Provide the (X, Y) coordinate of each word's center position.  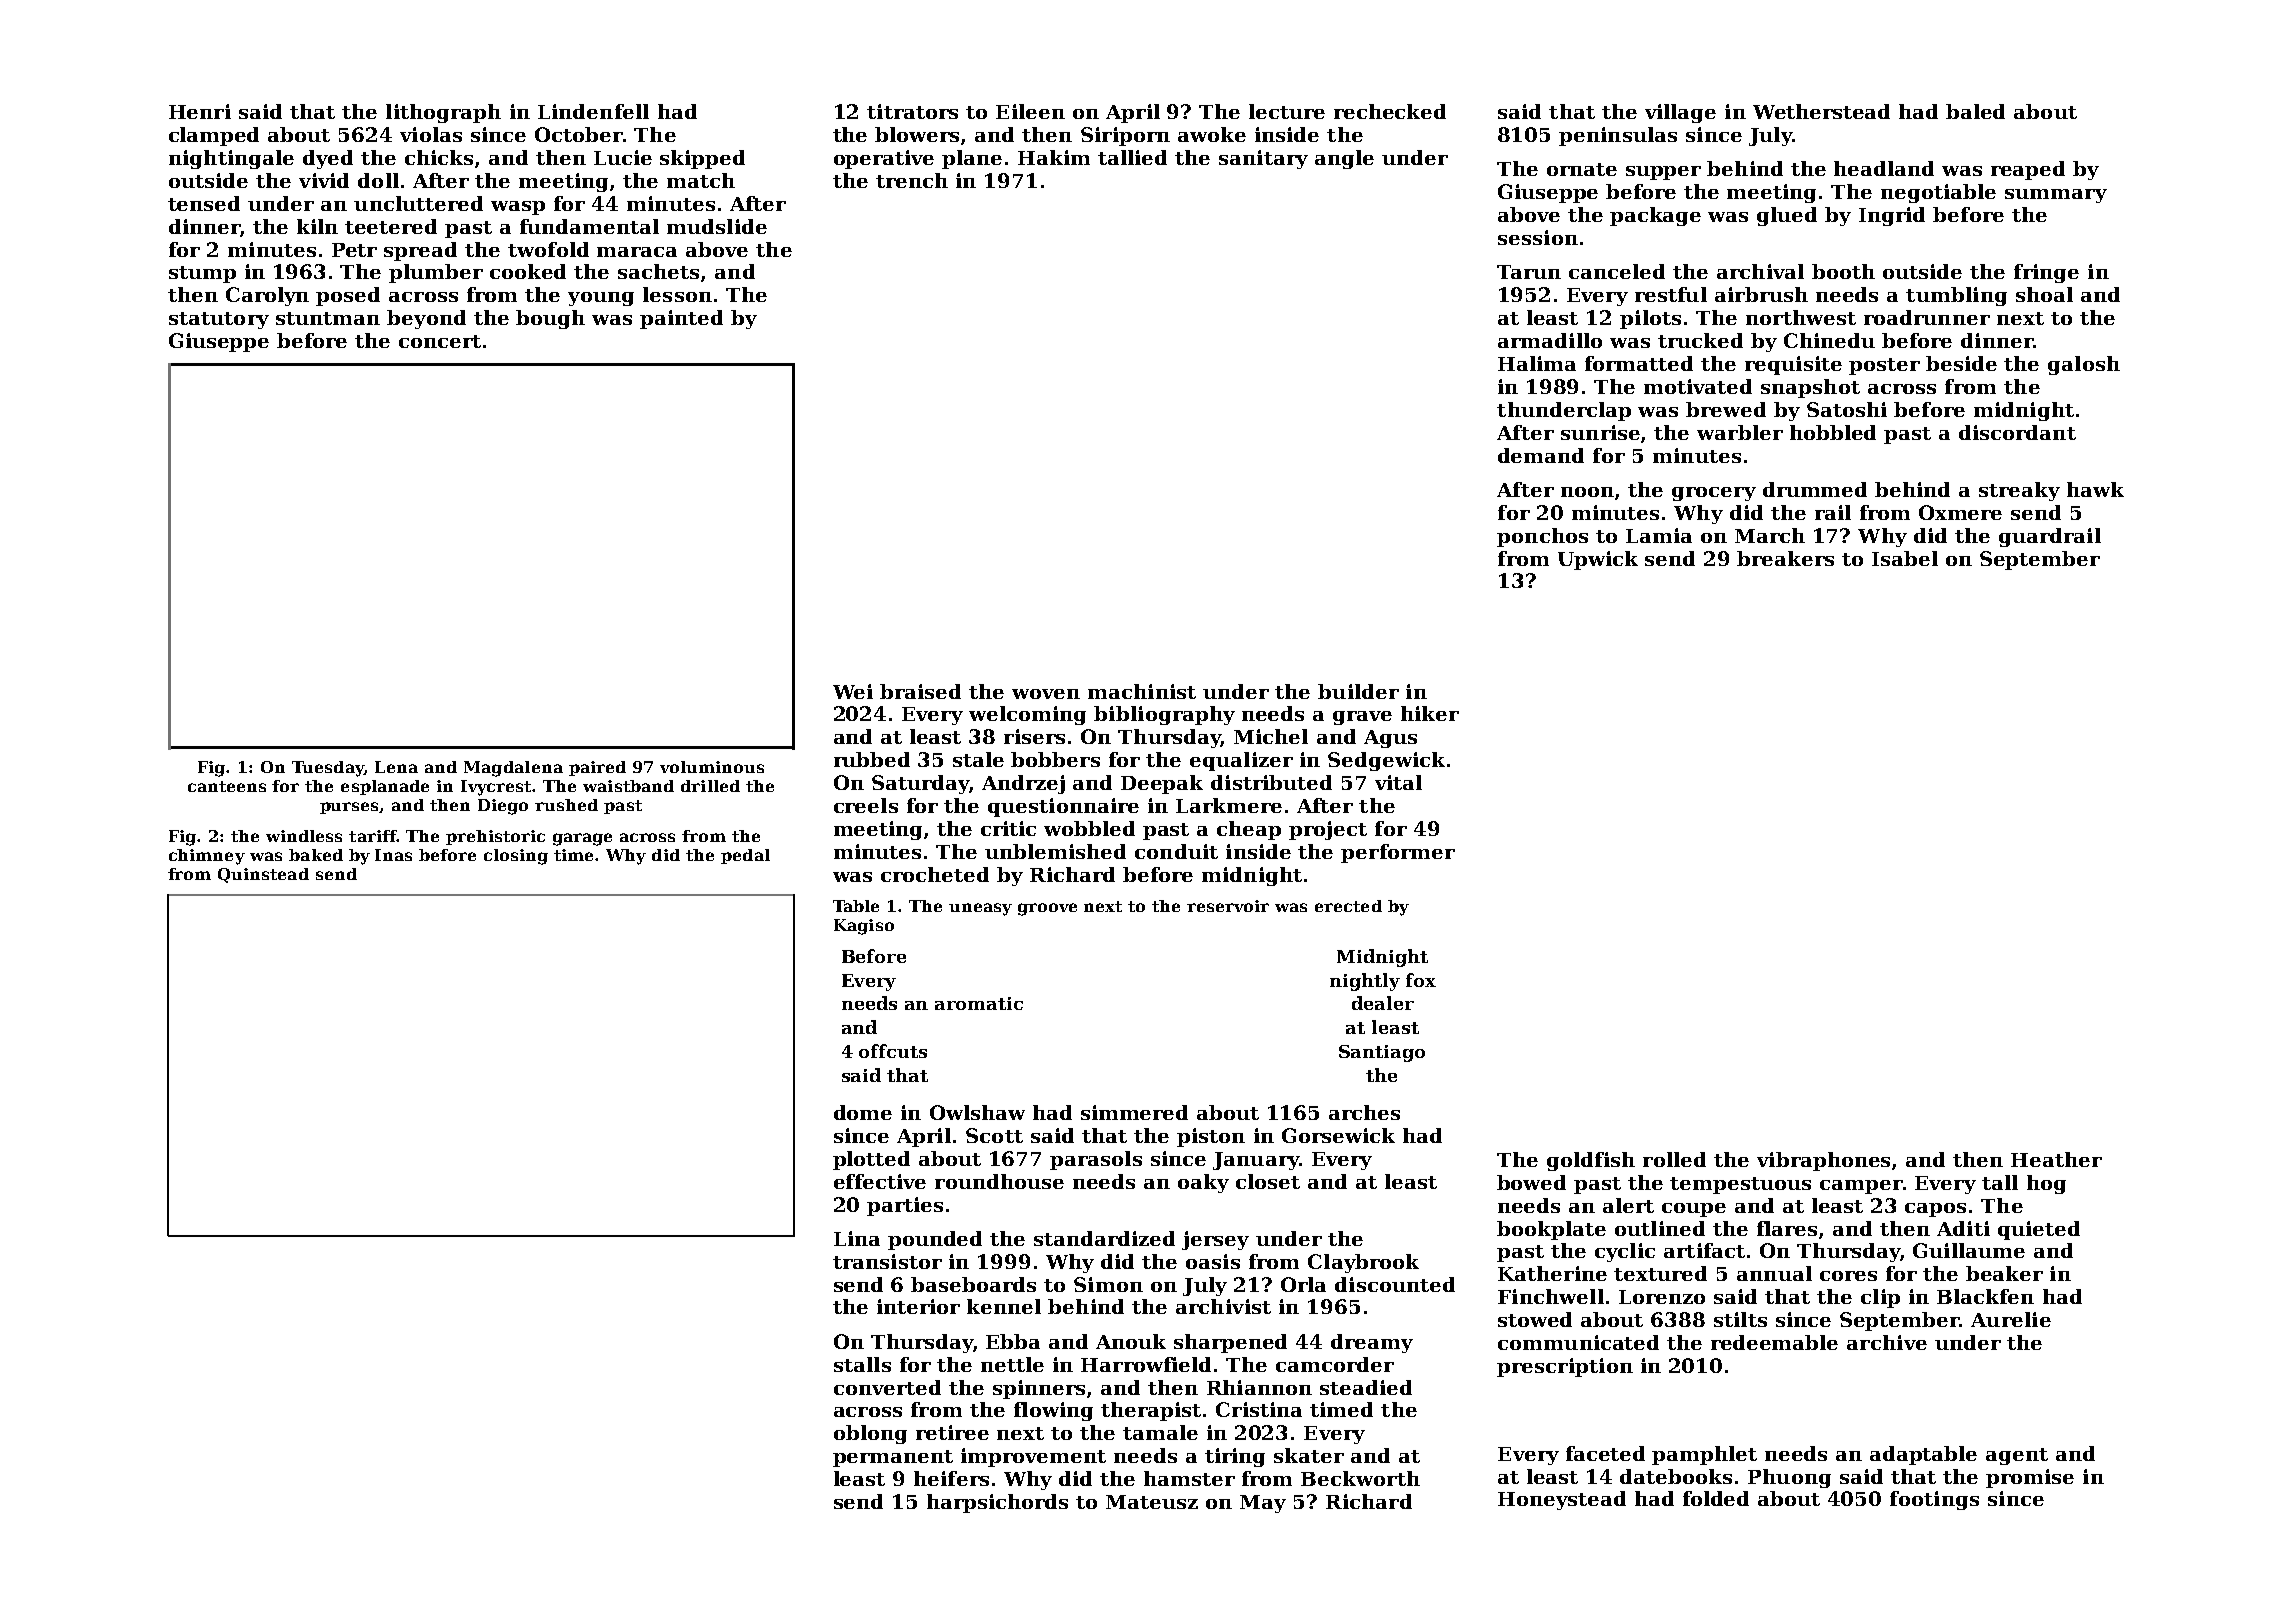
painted (681, 319)
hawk (2095, 489)
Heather (2056, 1159)
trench (912, 180)
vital (1398, 782)
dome (863, 1112)
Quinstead (263, 875)
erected (1348, 906)
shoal (2044, 294)
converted (887, 1387)
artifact (1704, 1250)
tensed (204, 203)
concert (440, 341)
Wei (853, 691)
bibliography (1164, 715)
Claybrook (1363, 1263)
